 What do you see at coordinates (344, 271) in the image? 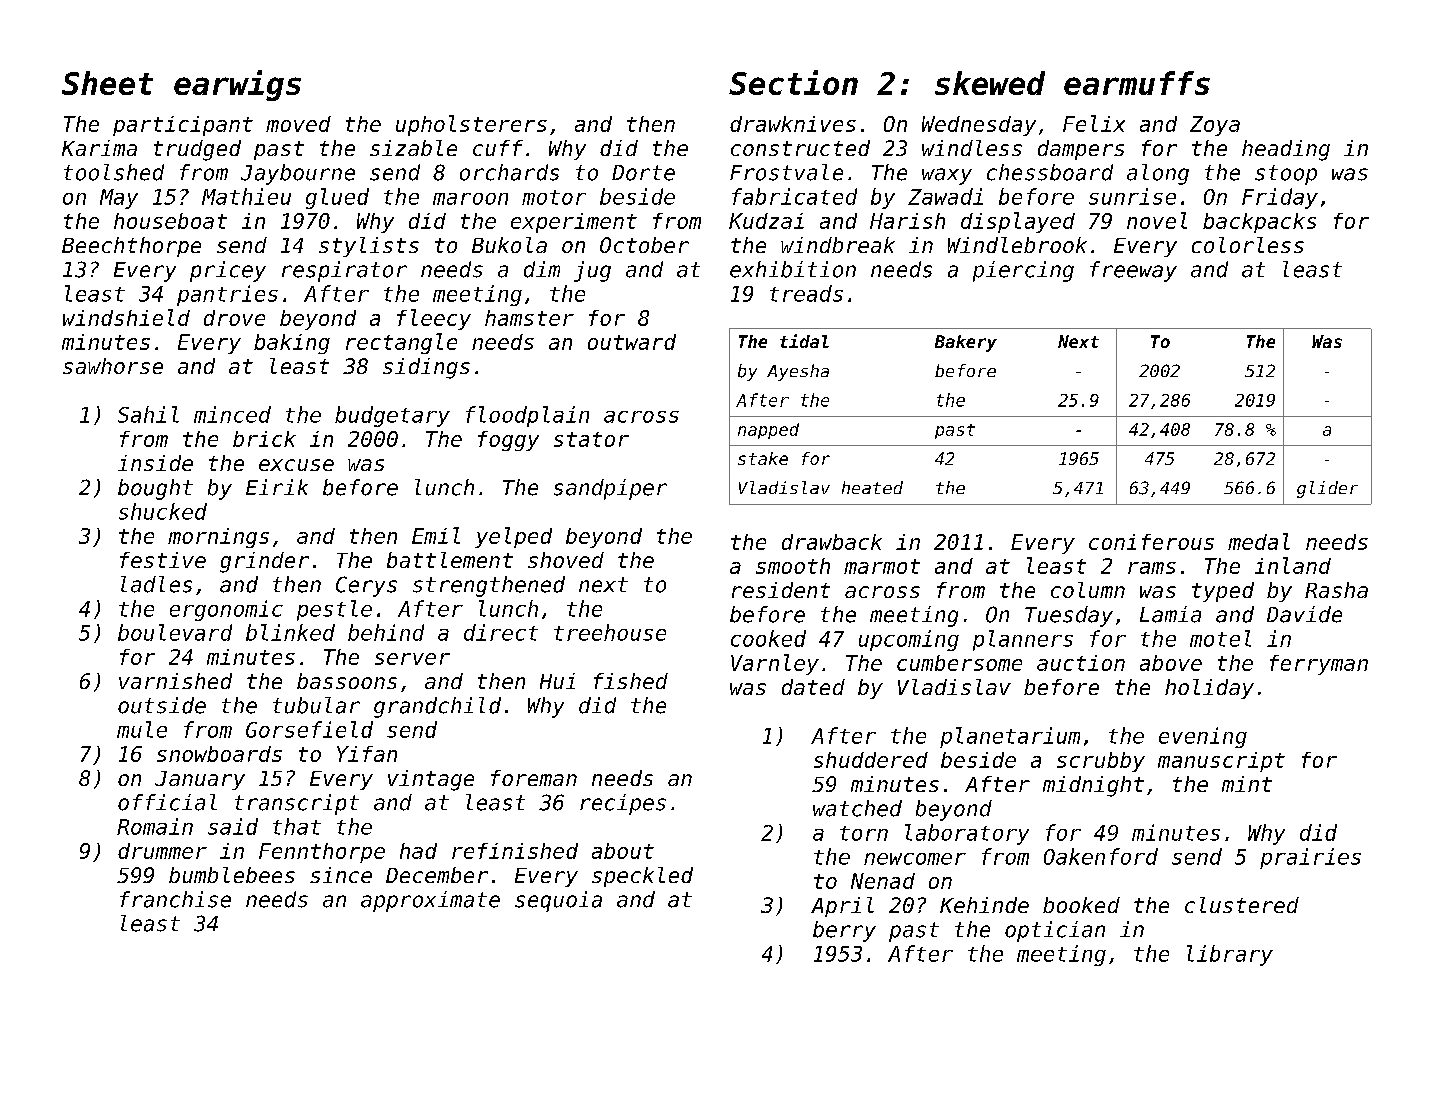
I see `respirator` at bounding box center [344, 271].
